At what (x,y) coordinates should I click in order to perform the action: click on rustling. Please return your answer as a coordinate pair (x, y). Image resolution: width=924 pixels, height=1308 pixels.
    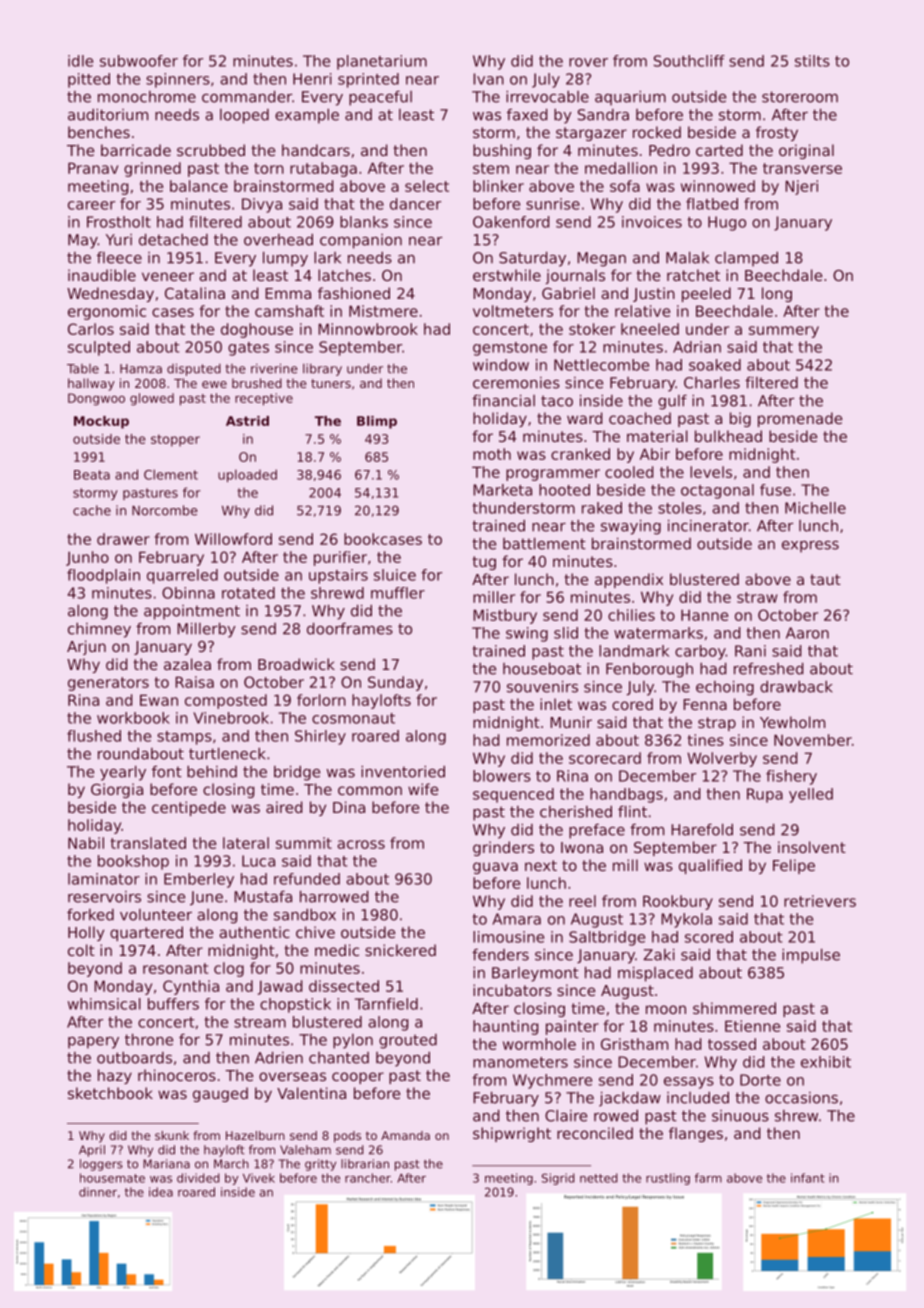
    Looking at the image, I should click on (668, 1179).
